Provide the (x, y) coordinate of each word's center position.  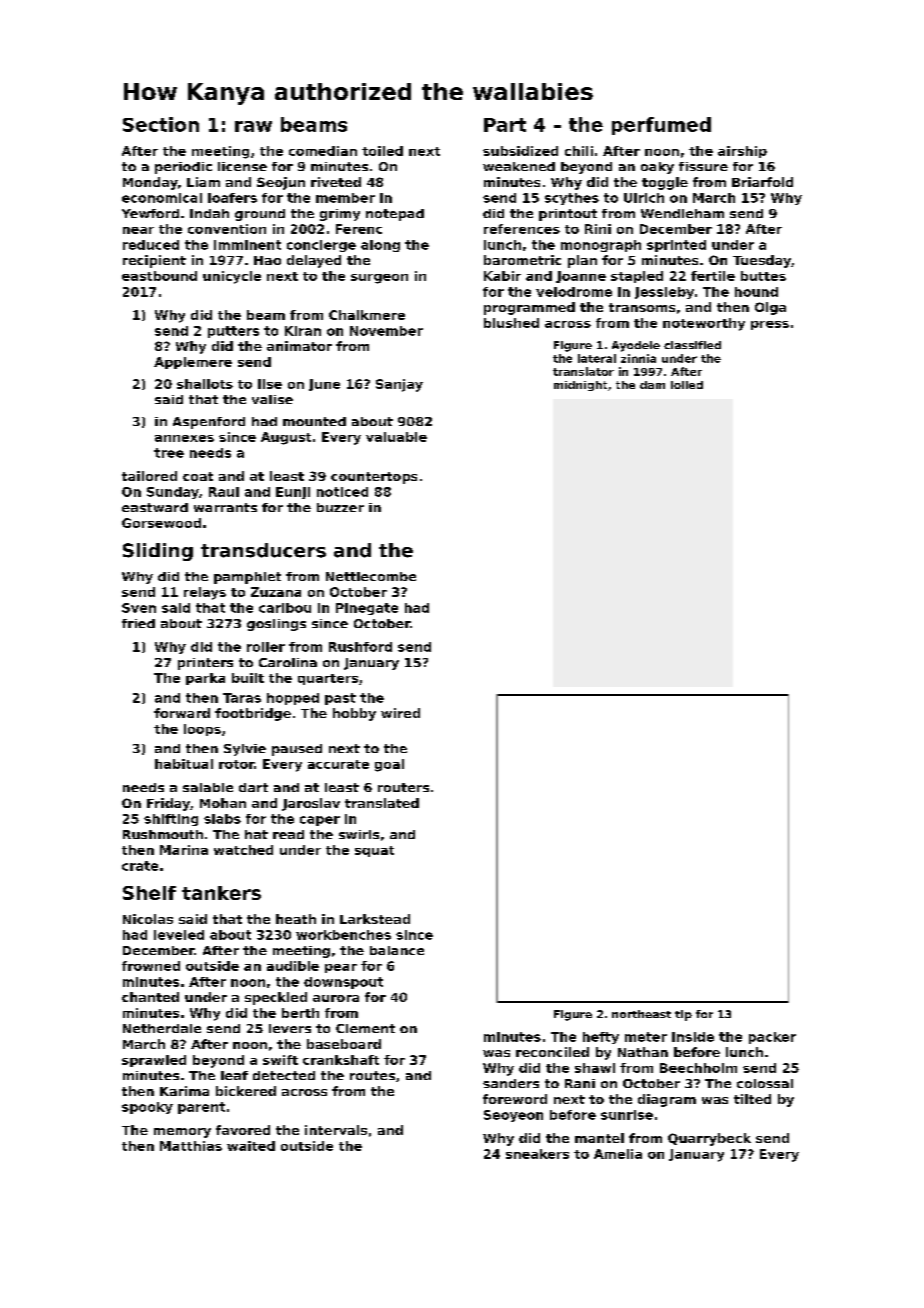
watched (243, 850)
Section (161, 124)
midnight (580, 386)
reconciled (552, 1052)
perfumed (661, 126)
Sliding (158, 552)
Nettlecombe (371, 576)
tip (683, 1015)
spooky (147, 1108)
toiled (382, 151)
